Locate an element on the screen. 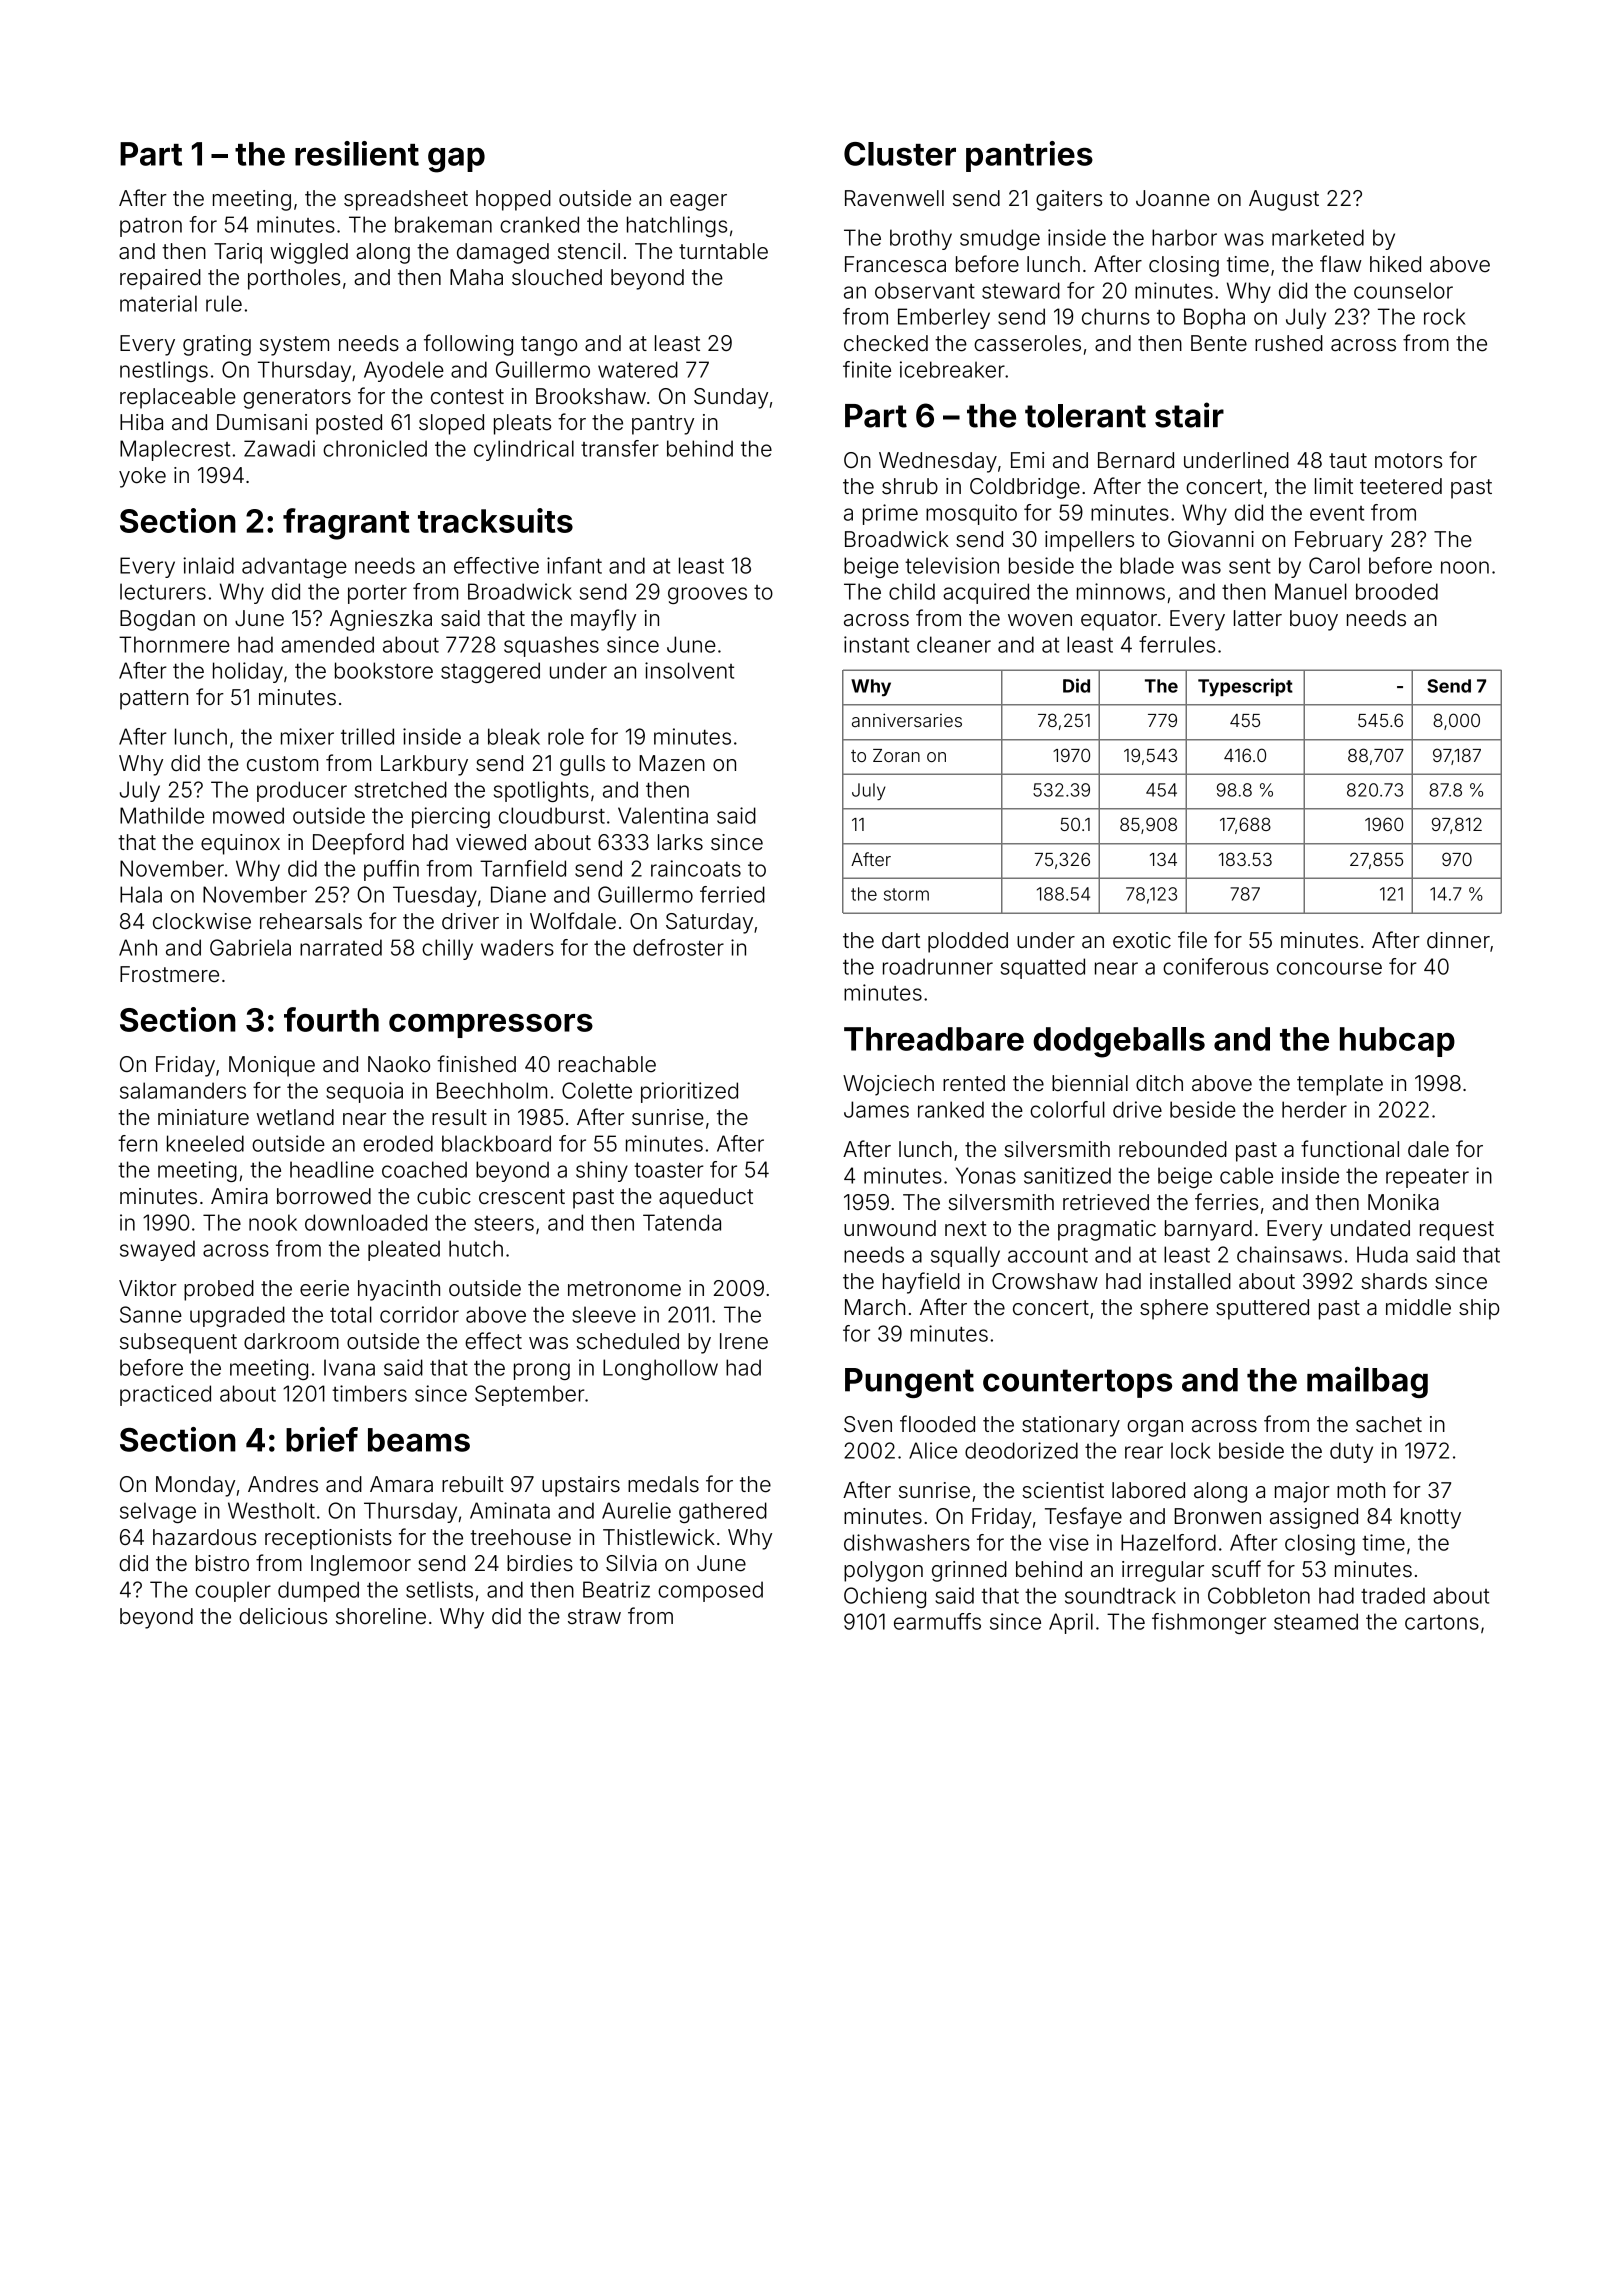  noon is located at coordinates (1465, 567).
